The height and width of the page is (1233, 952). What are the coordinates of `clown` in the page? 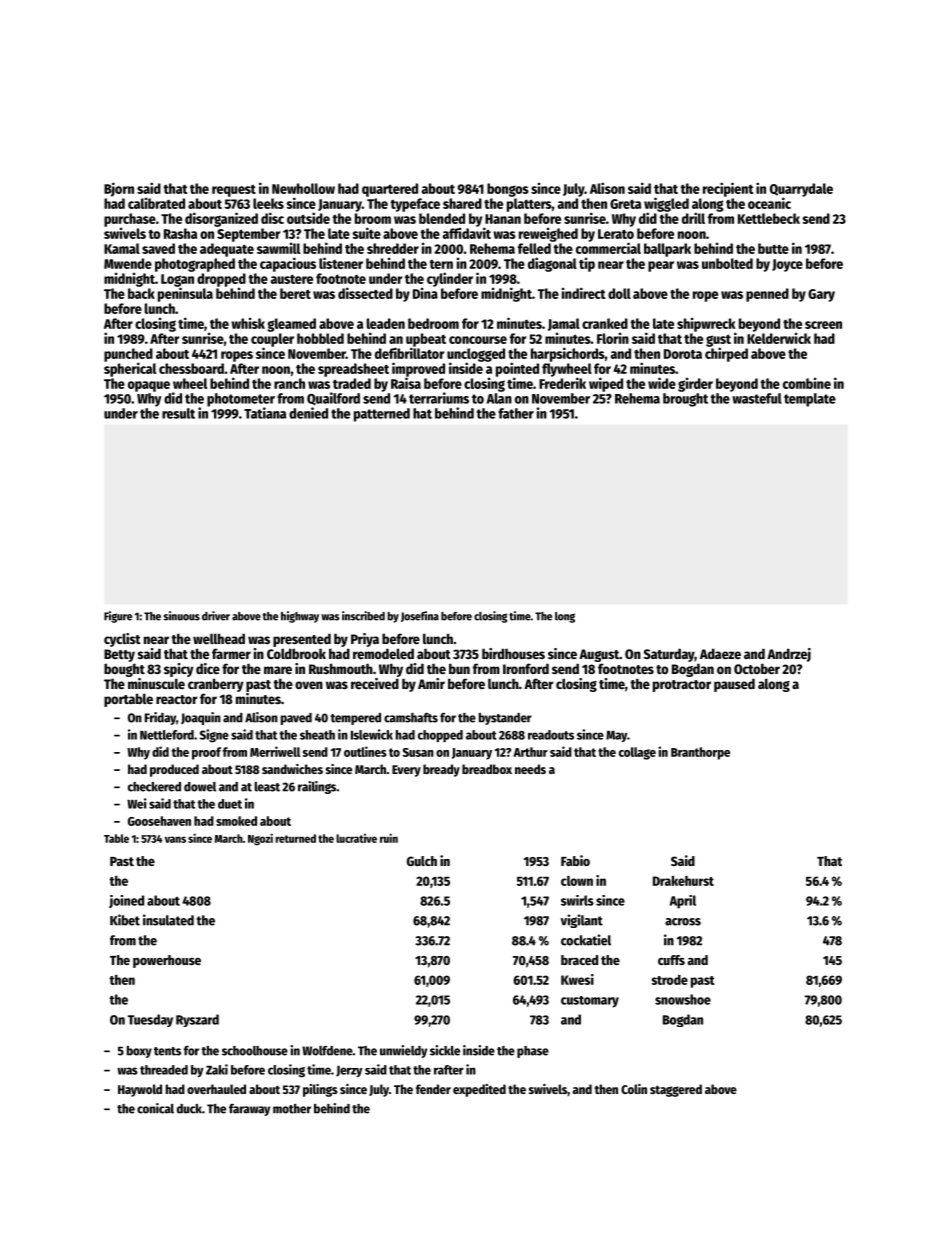 It's located at (577, 881).
